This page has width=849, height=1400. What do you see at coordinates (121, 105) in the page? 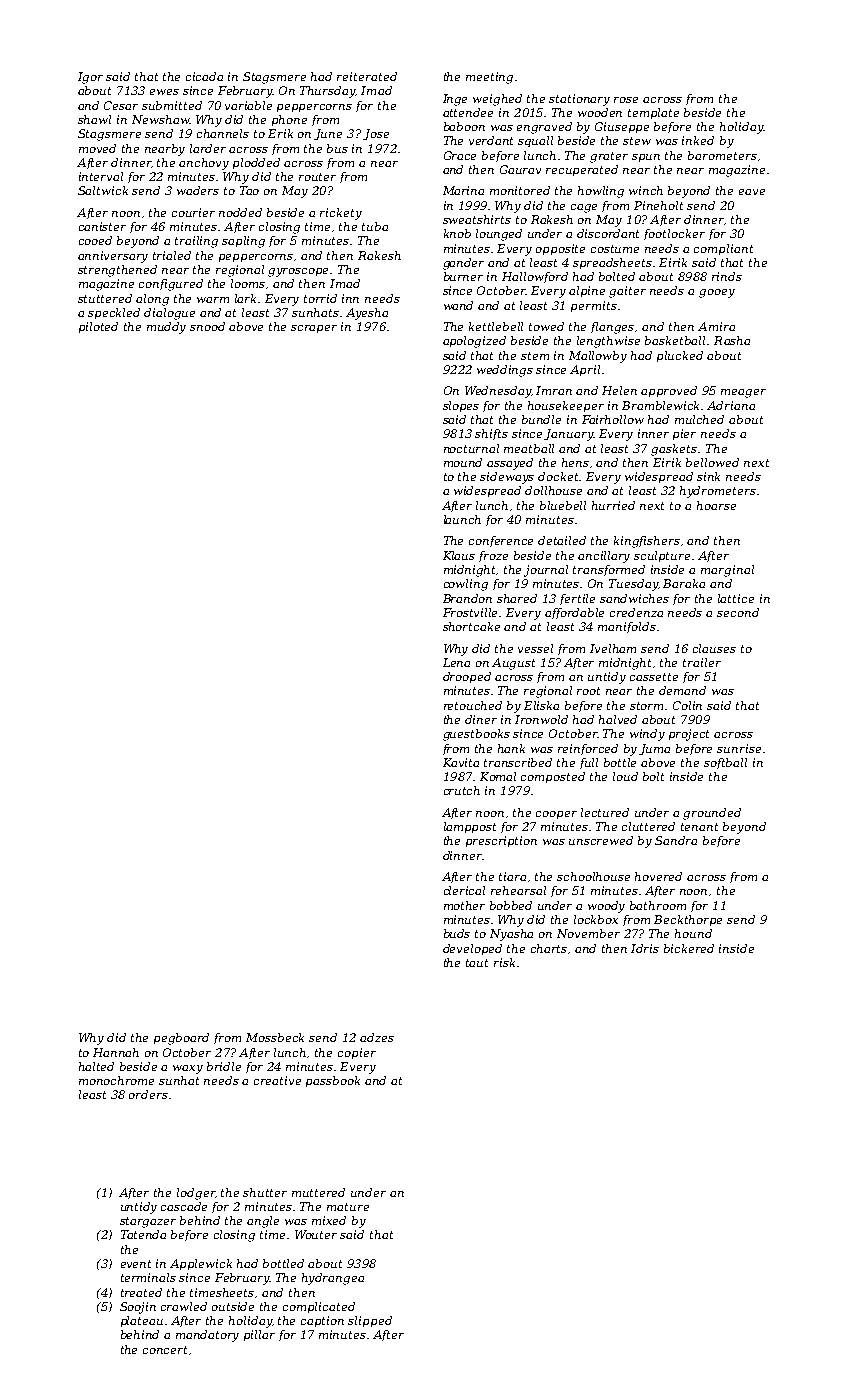
I see `Cesar` at bounding box center [121, 105].
